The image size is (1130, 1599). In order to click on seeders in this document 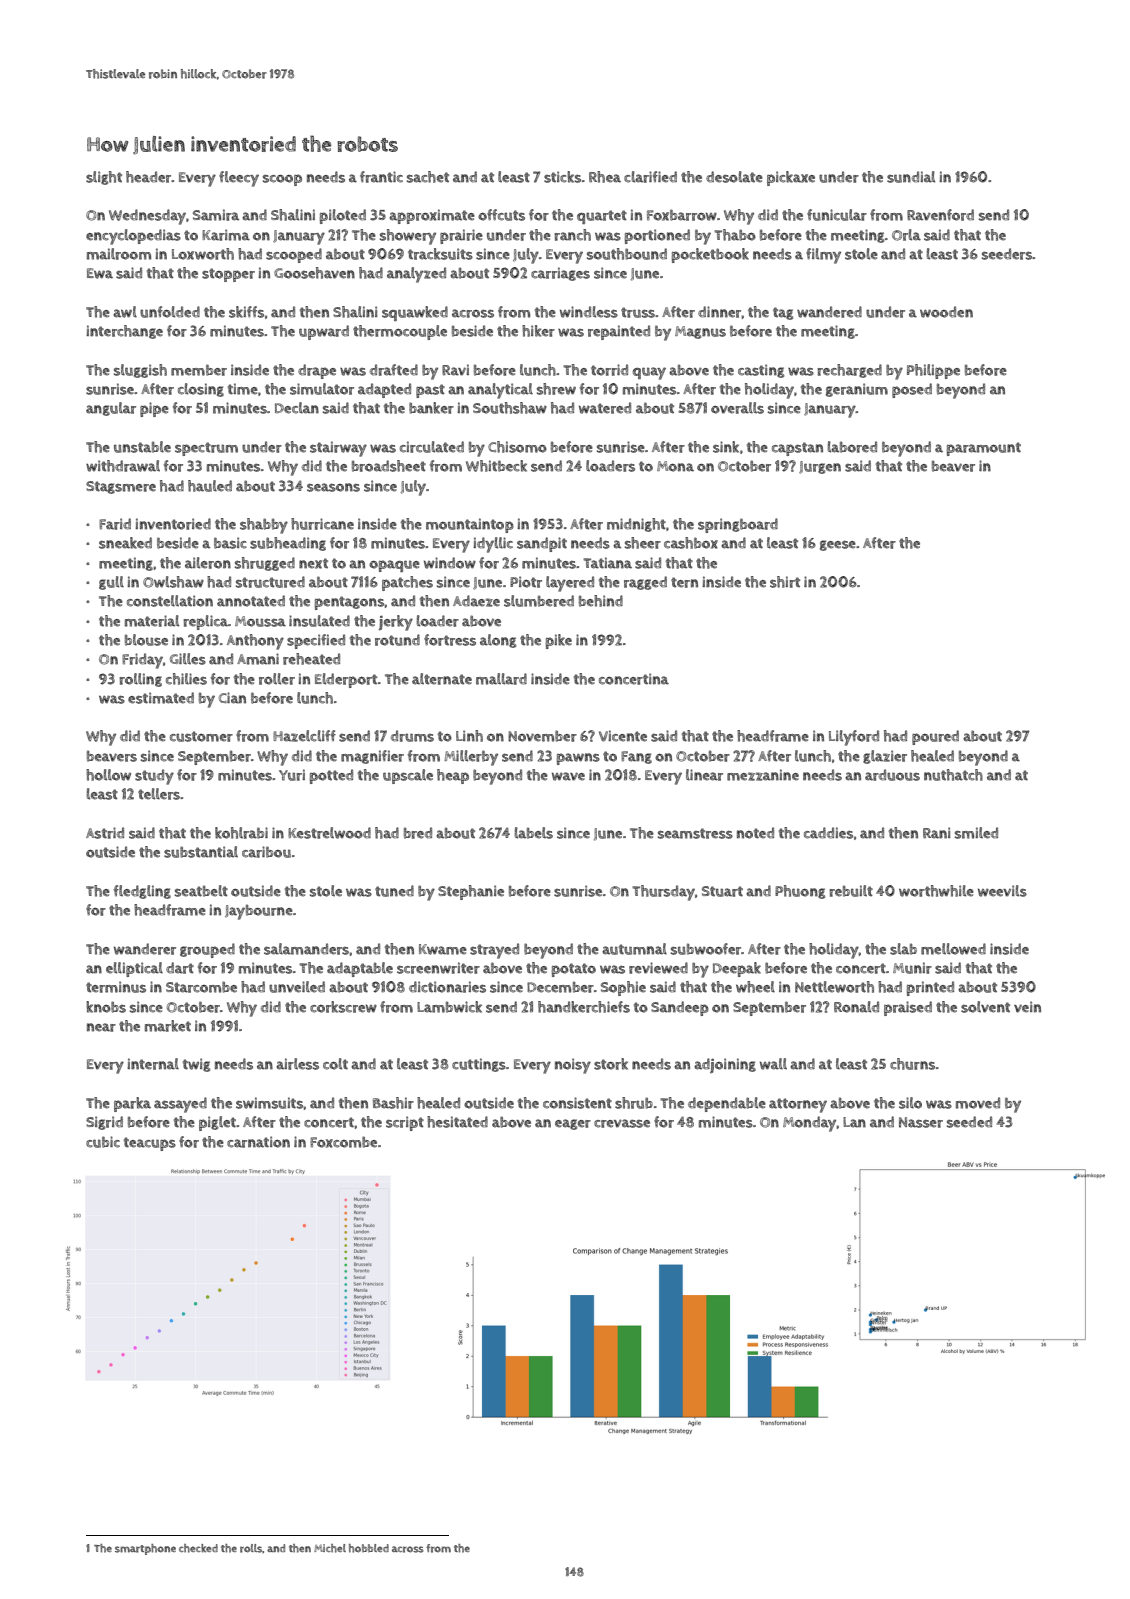, I will do `click(1007, 254)`.
